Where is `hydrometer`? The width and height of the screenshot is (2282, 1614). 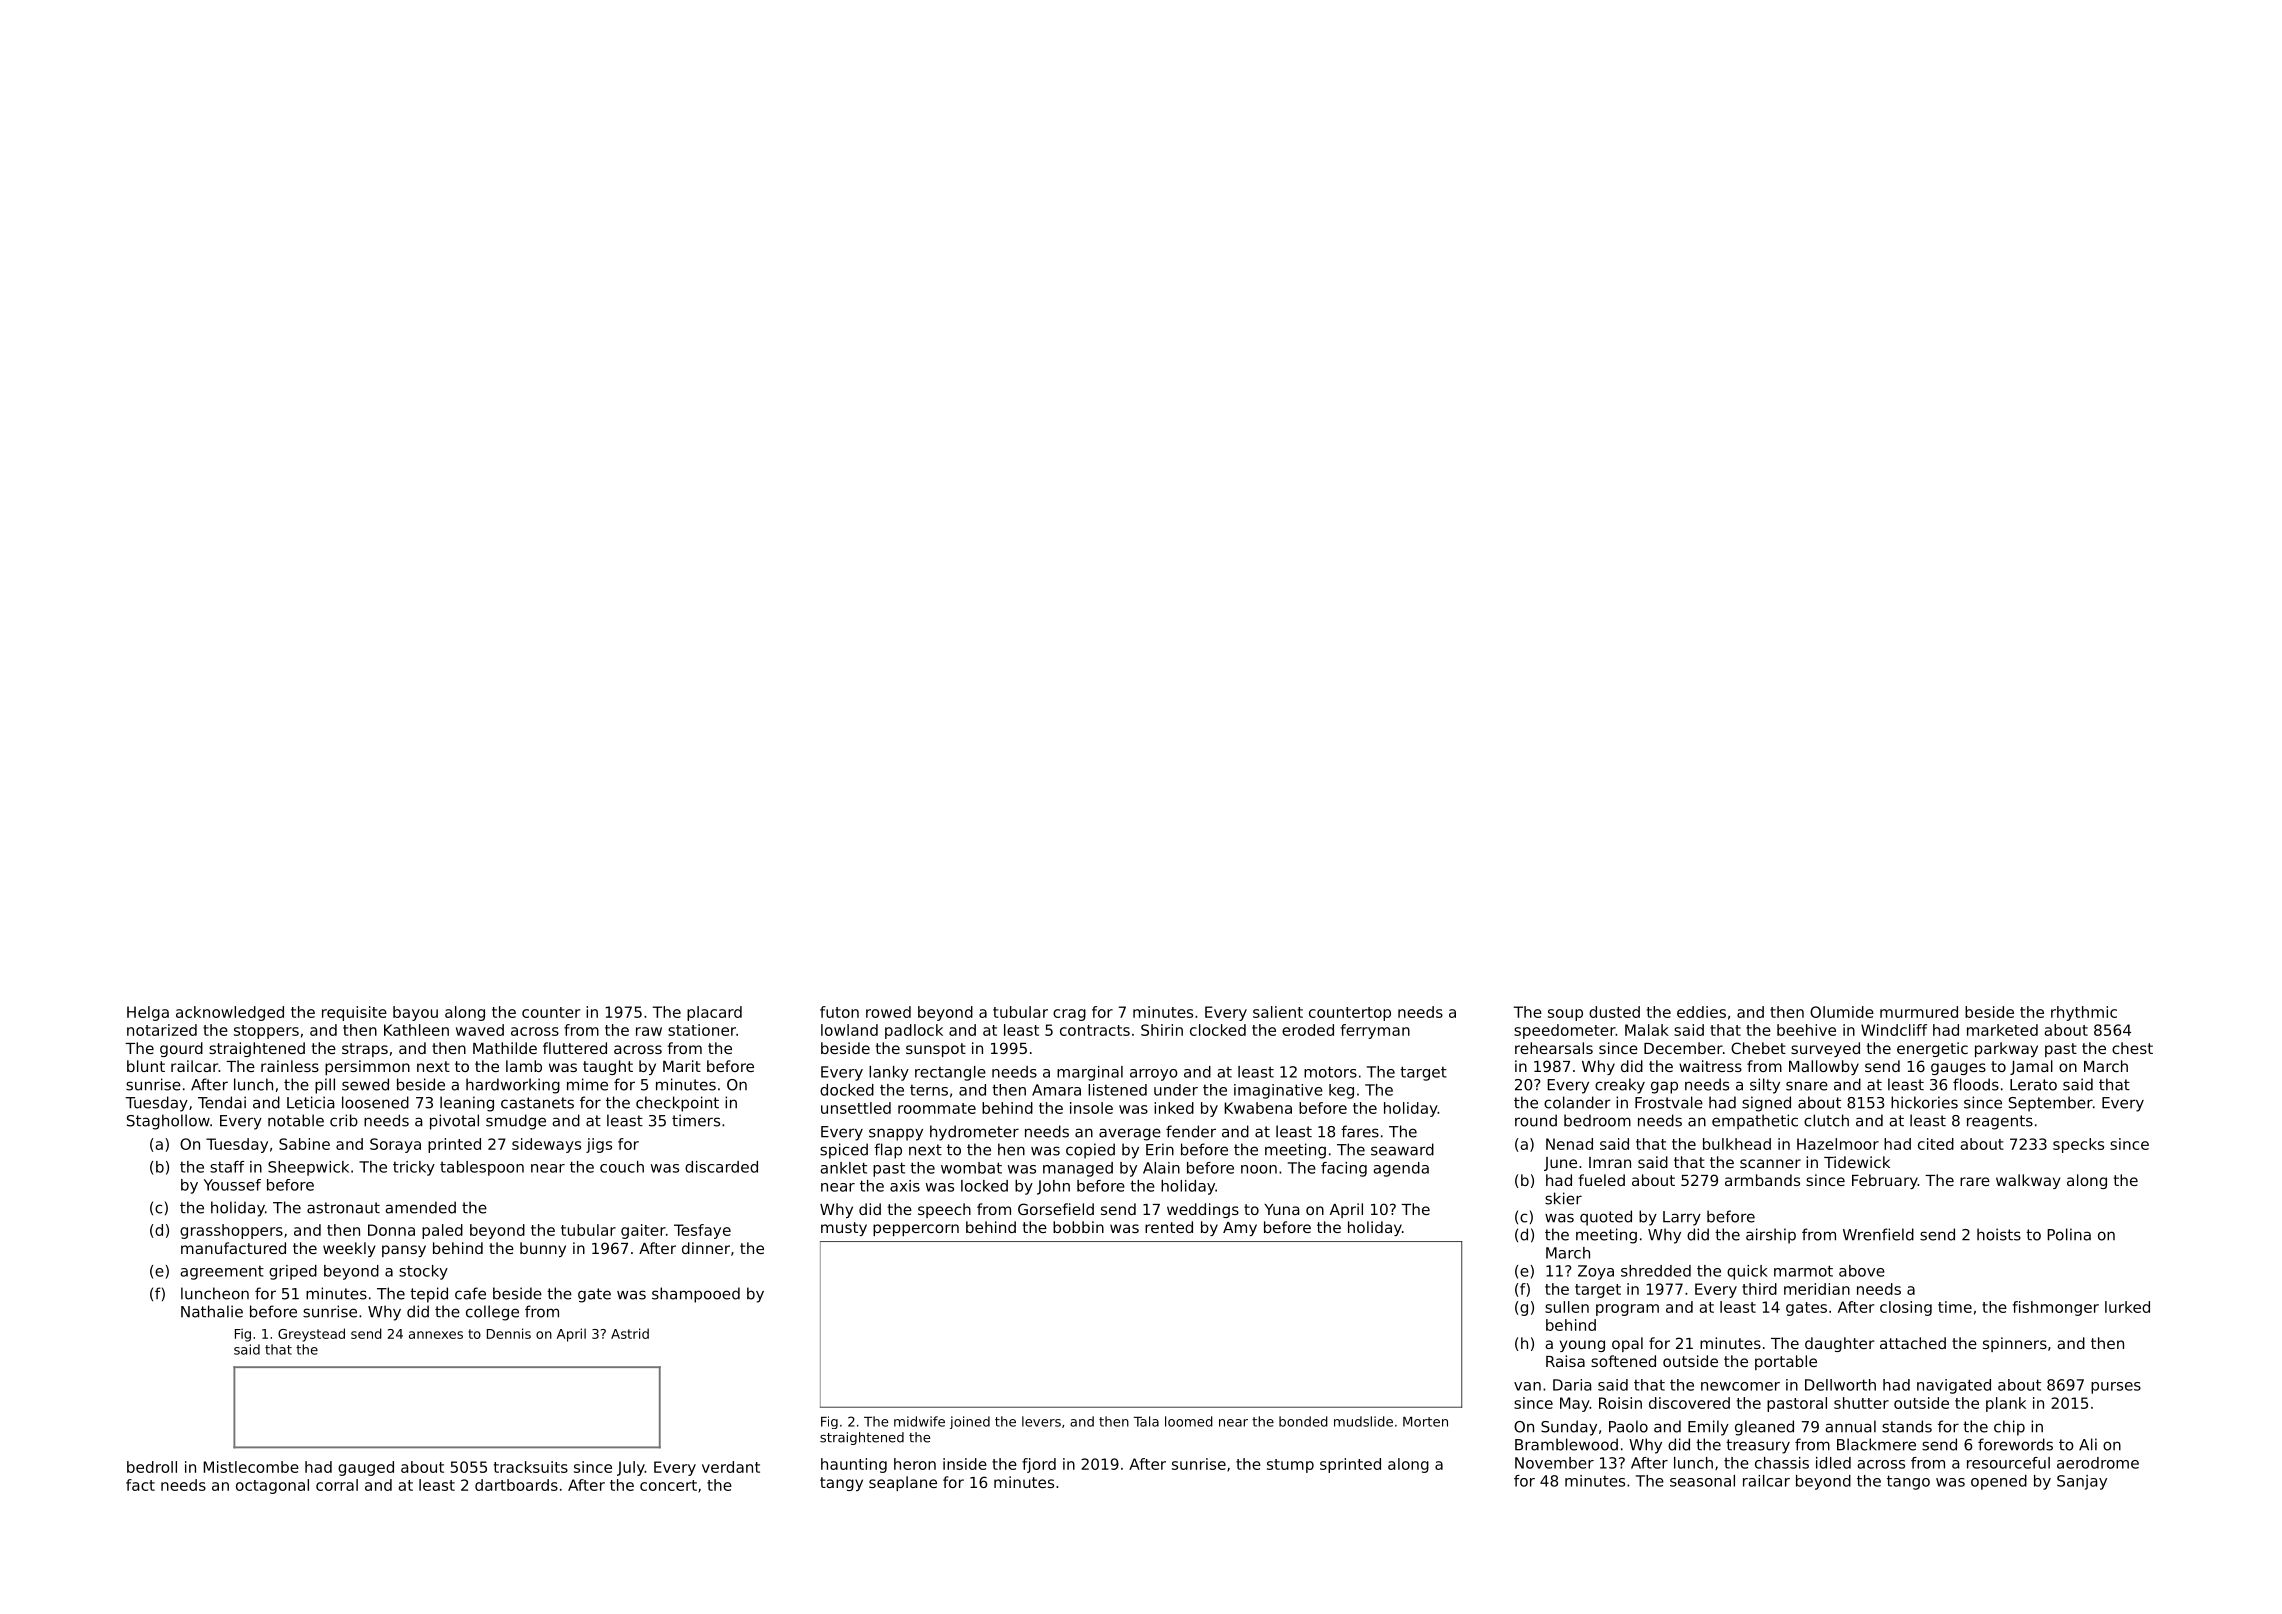
hydrometer is located at coordinates (974, 1133).
